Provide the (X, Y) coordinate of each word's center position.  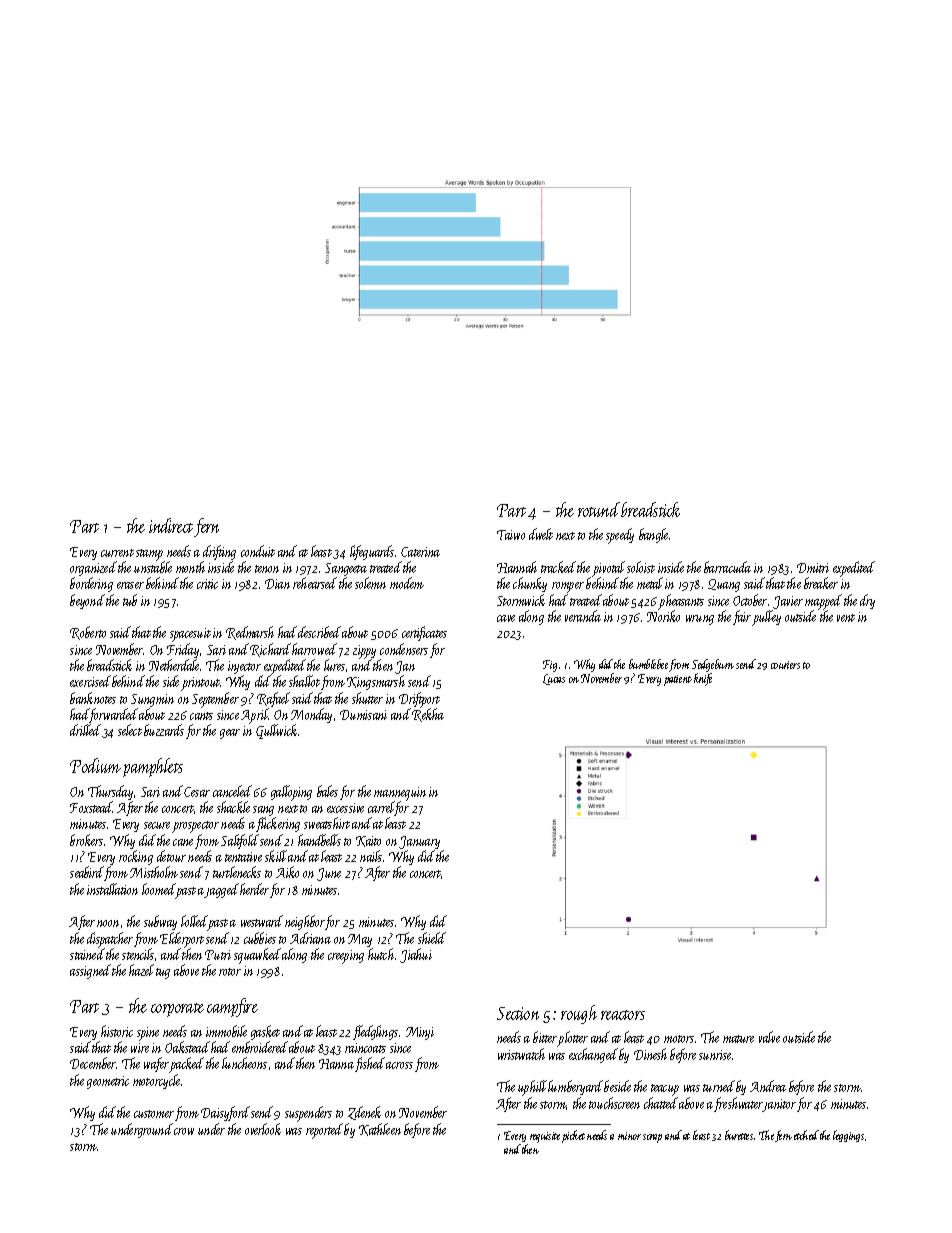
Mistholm (154, 872)
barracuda (727, 567)
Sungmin (152, 700)
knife (703, 679)
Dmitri (813, 568)
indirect (171, 525)
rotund (599, 509)
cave (506, 618)
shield (432, 938)
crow (184, 1131)
